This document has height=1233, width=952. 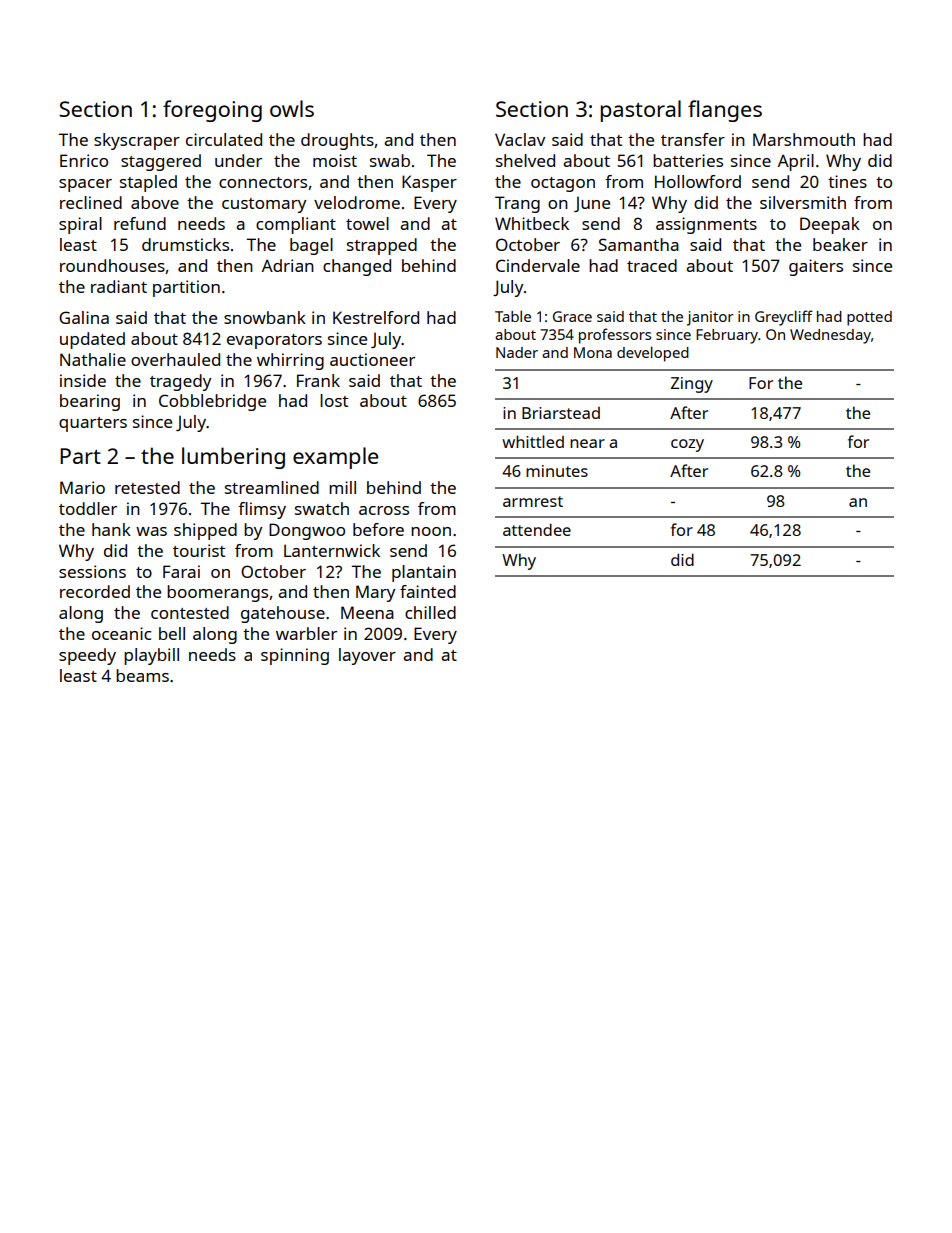 I want to click on auctioneer, so click(x=372, y=359).
